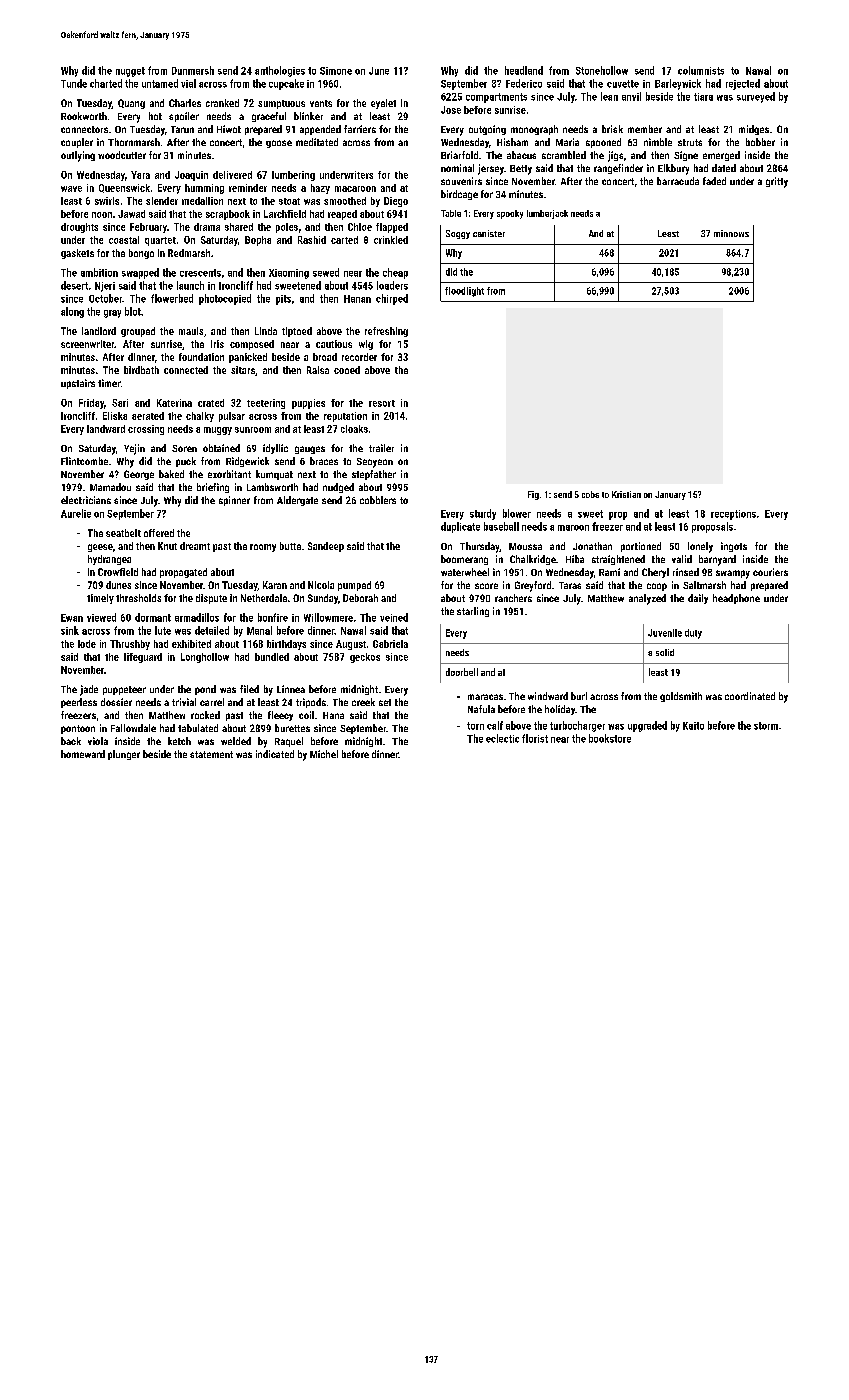 This page has width=849, height=1400. I want to click on Kristian, so click(626, 494).
